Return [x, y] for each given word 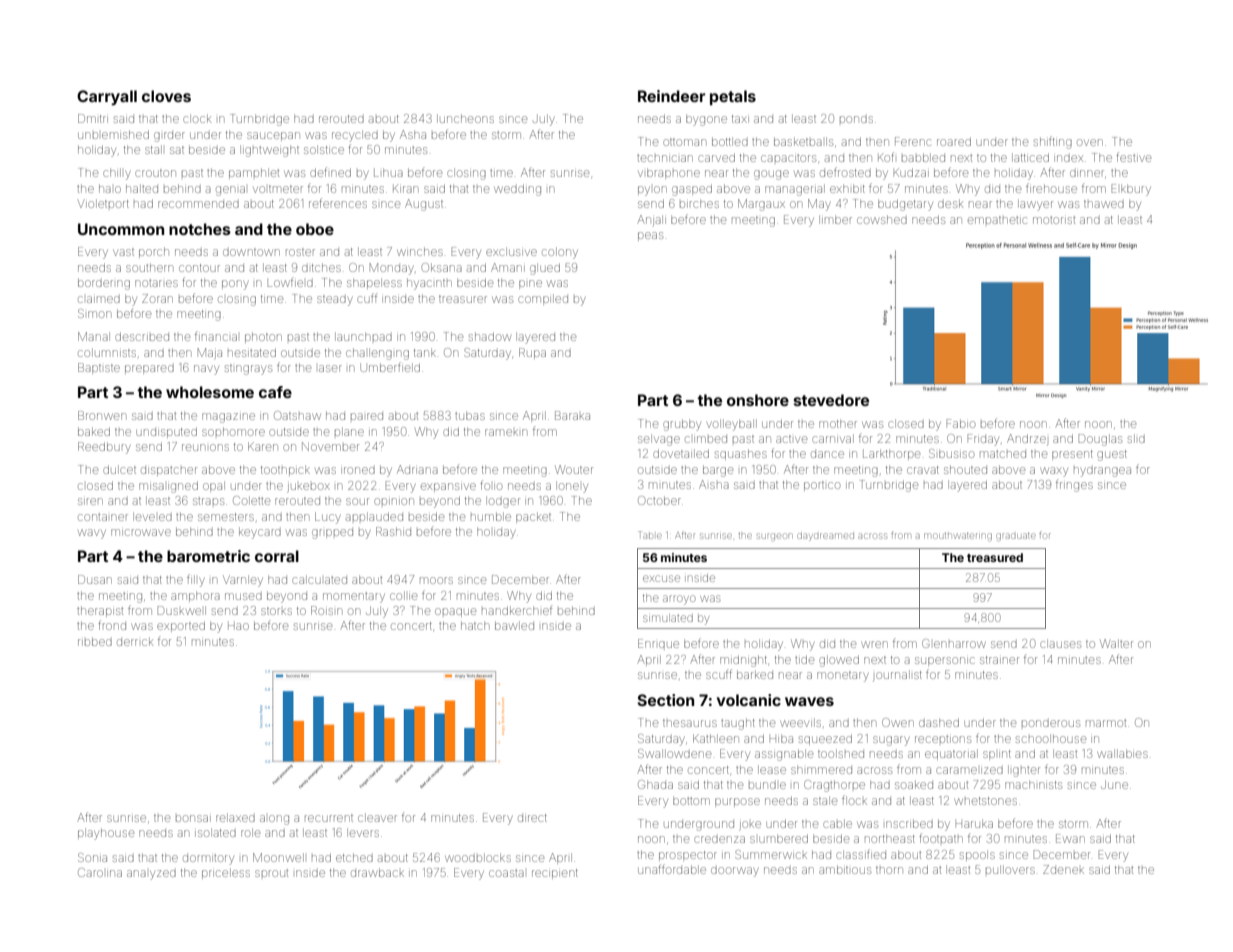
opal [214, 486]
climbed [706, 439]
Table [650, 535]
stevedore [831, 400]
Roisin [326, 610]
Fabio [961, 423]
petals [733, 97]
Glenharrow [954, 643]
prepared [149, 369]
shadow [490, 336]
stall [153, 149]
